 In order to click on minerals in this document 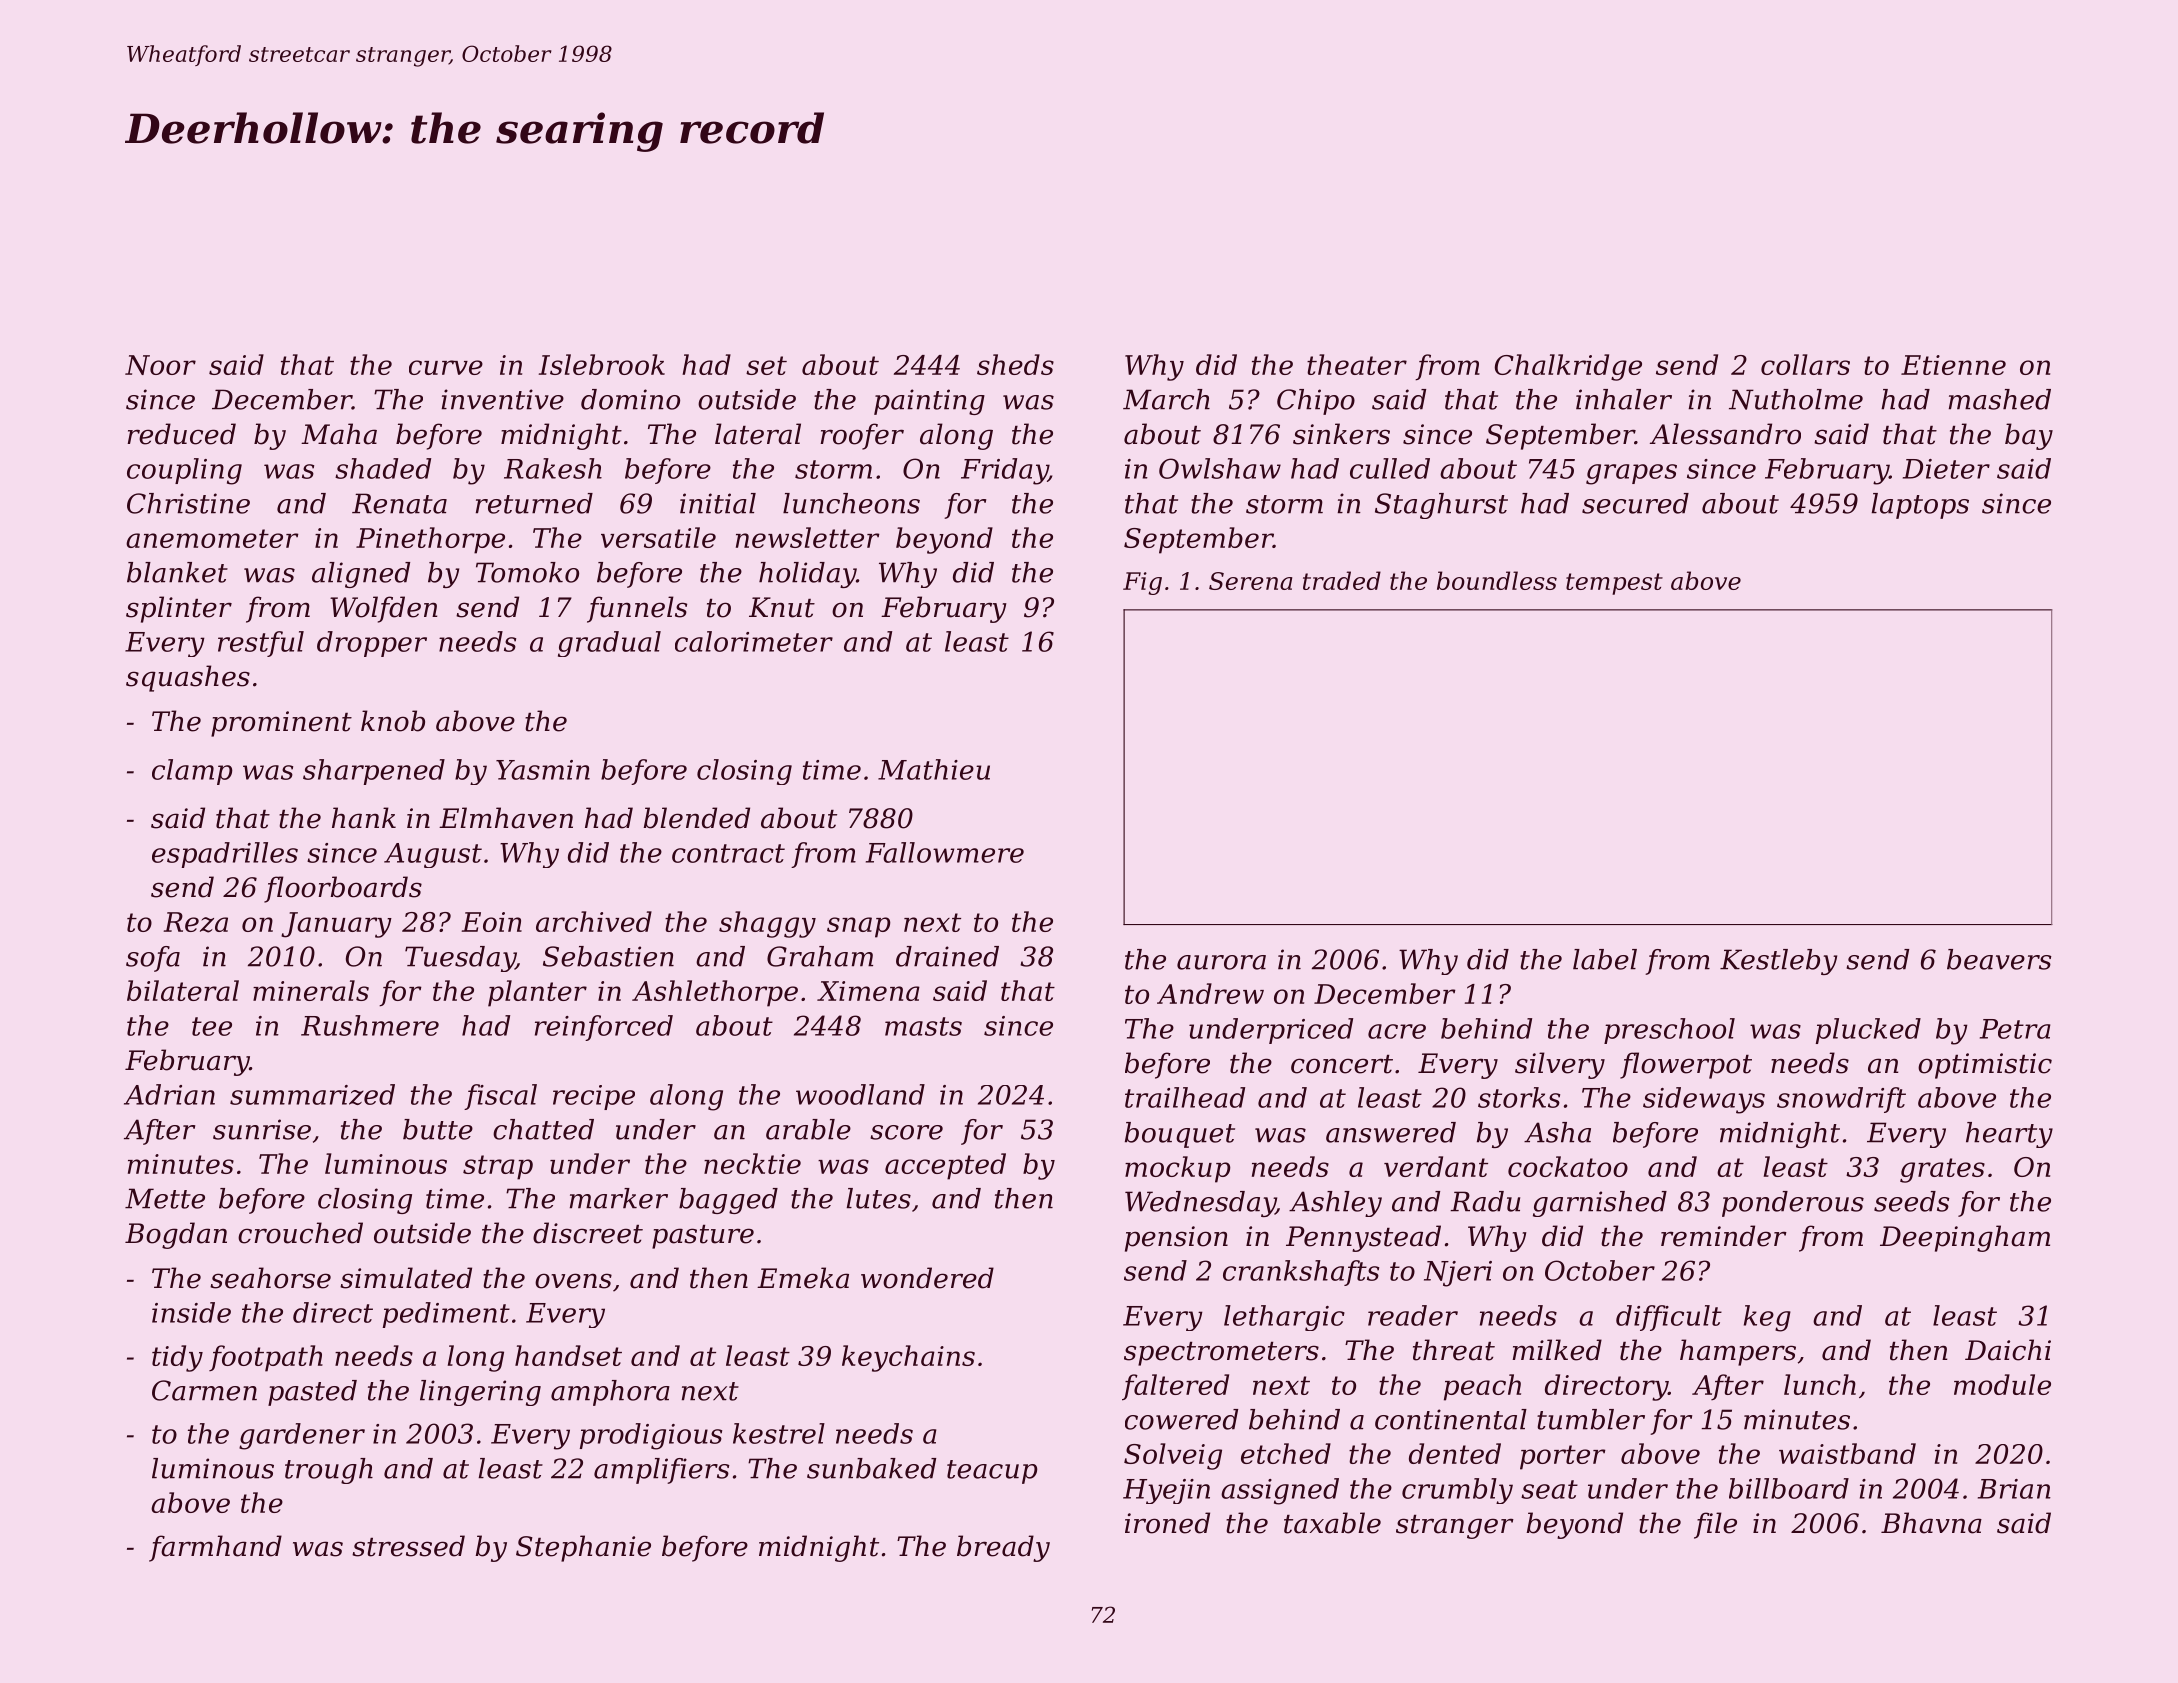, I will do `click(311, 990)`.
